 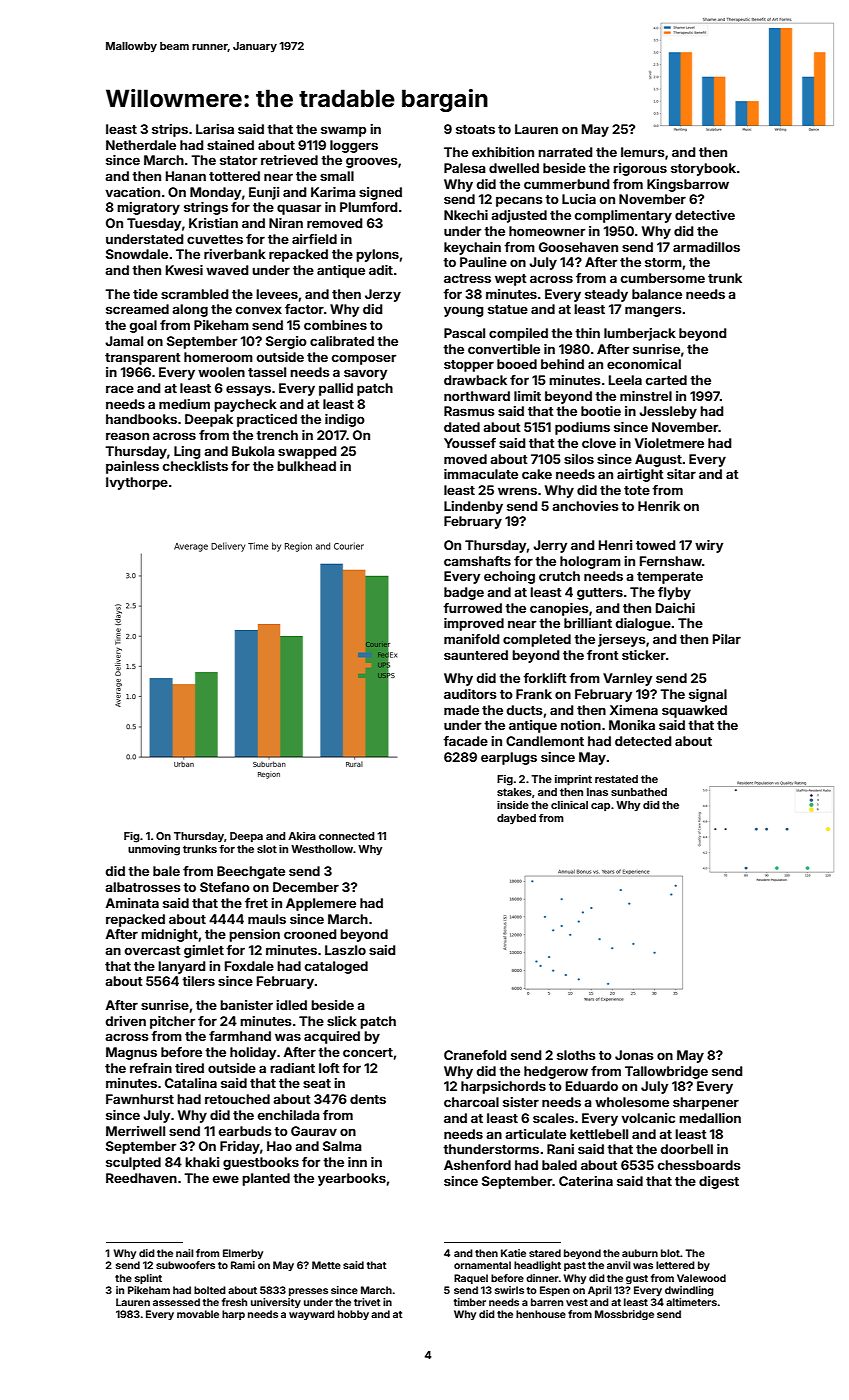 I want to click on Aminata, so click(x=132, y=903).
